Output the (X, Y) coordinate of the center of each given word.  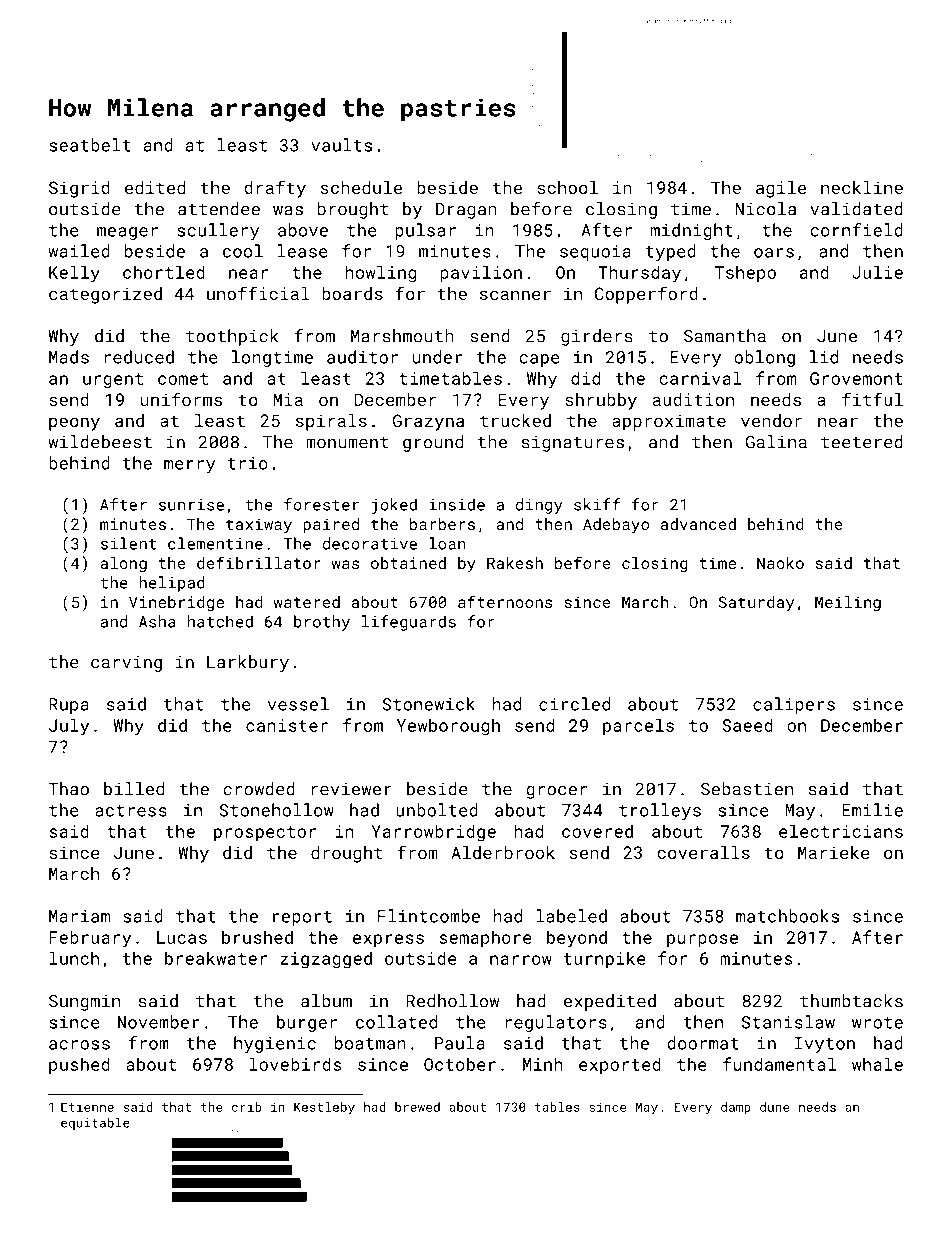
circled (574, 704)
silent (128, 543)
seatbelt (90, 145)
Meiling (848, 604)
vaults (341, 145)
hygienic (275, 1044)
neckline (862, 187)
